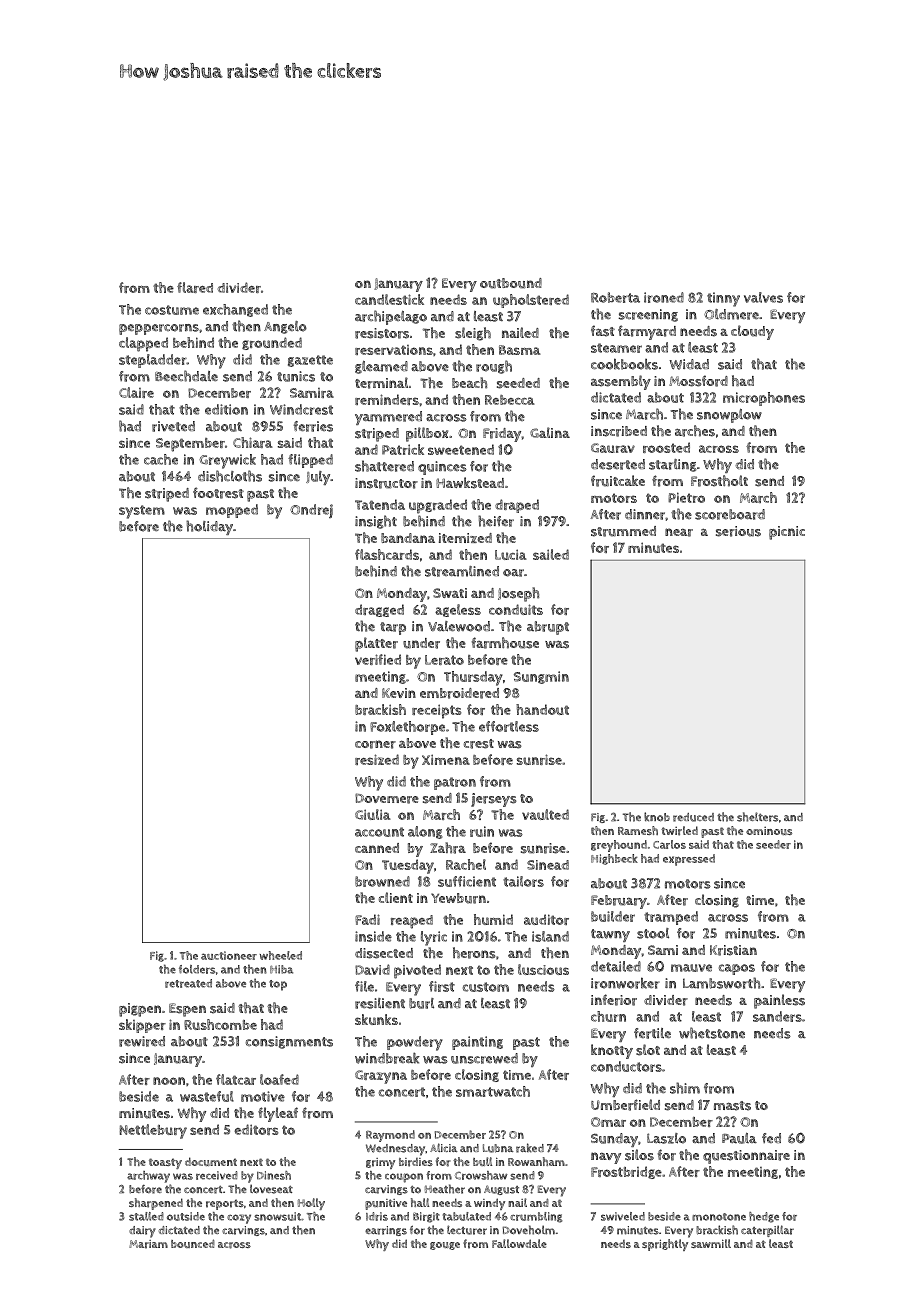 This screenshot has width=924, height=1308. I want to click on gouge, so click(445, 1246).
